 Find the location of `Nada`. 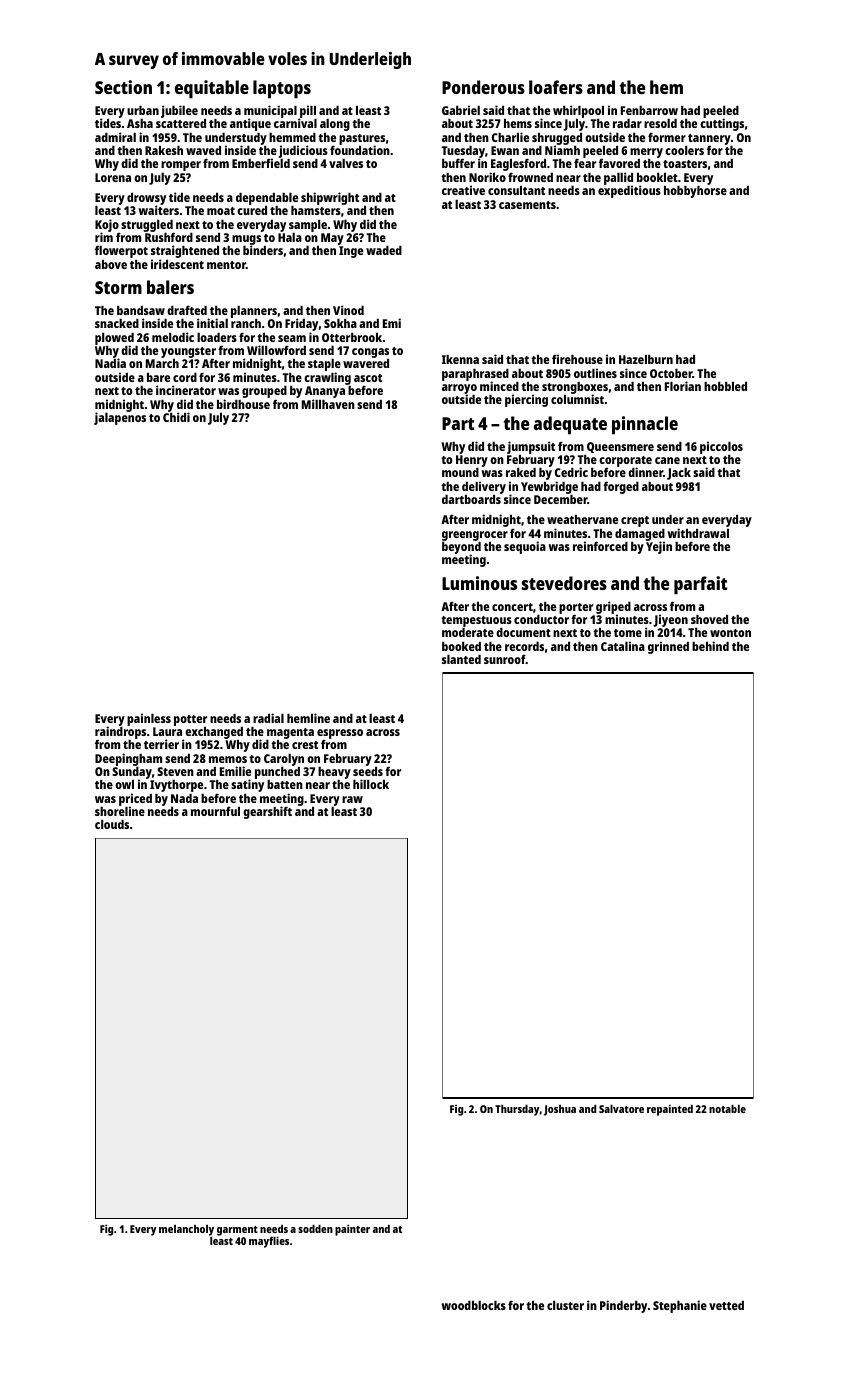

Nada is located at coordinates (184, 798).
